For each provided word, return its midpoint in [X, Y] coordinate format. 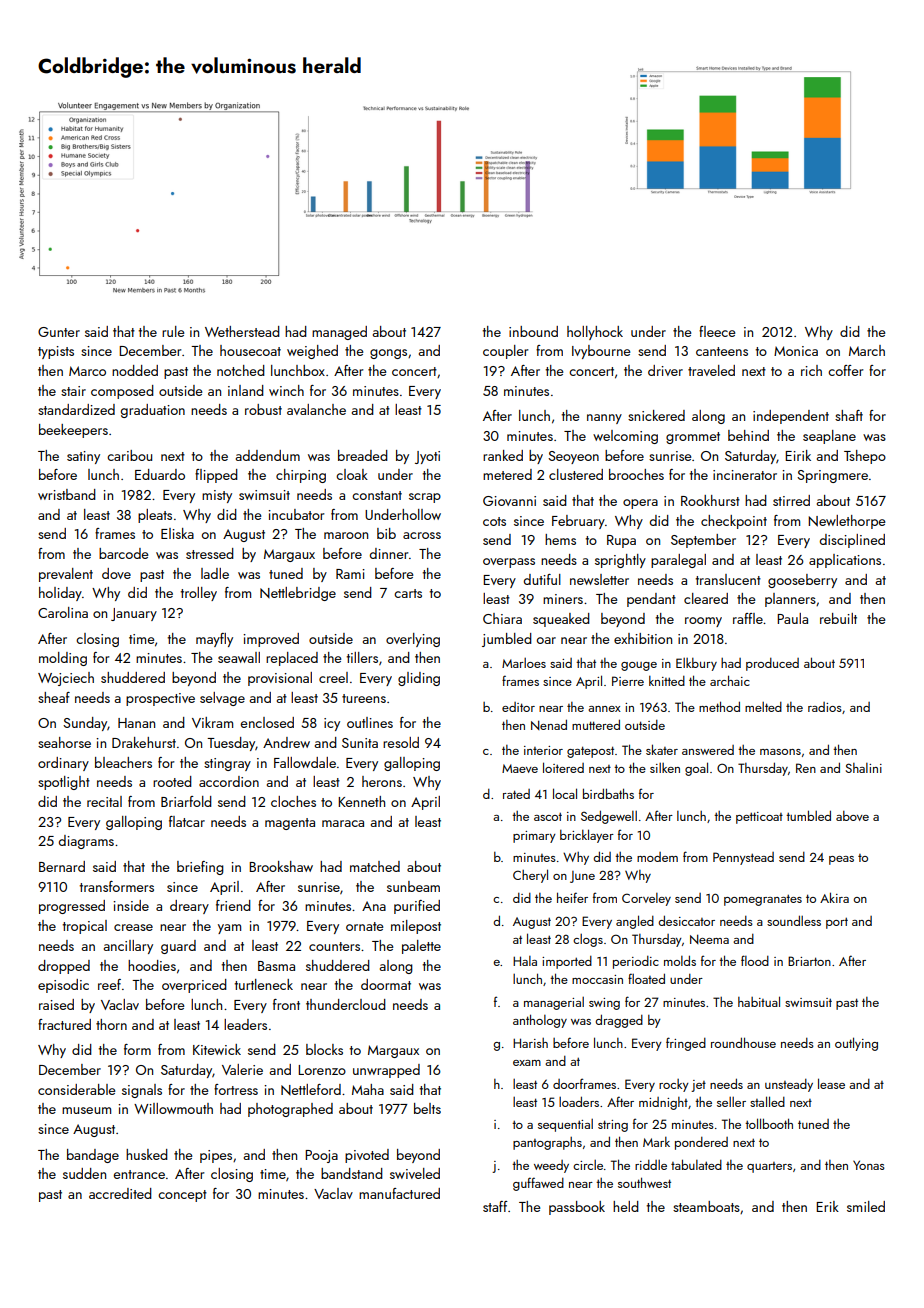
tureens [364, 698]
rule [173, 331]
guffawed [538, 1184]
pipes [216, 1156]
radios [825, 707]
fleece [717, 331]
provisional [280, 679]
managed [339, 333]
